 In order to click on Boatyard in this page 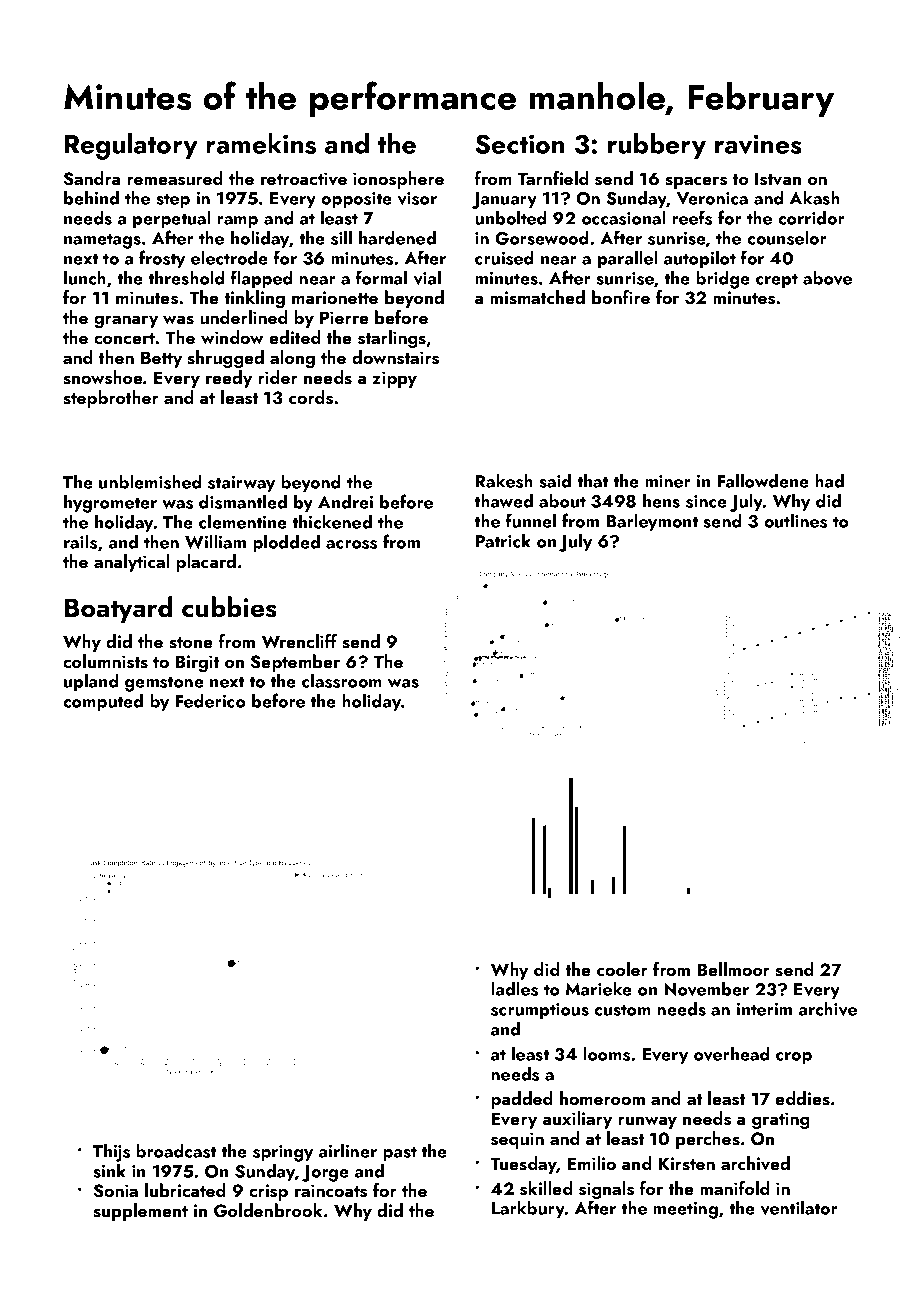, I will do `click(119, 609)`.
